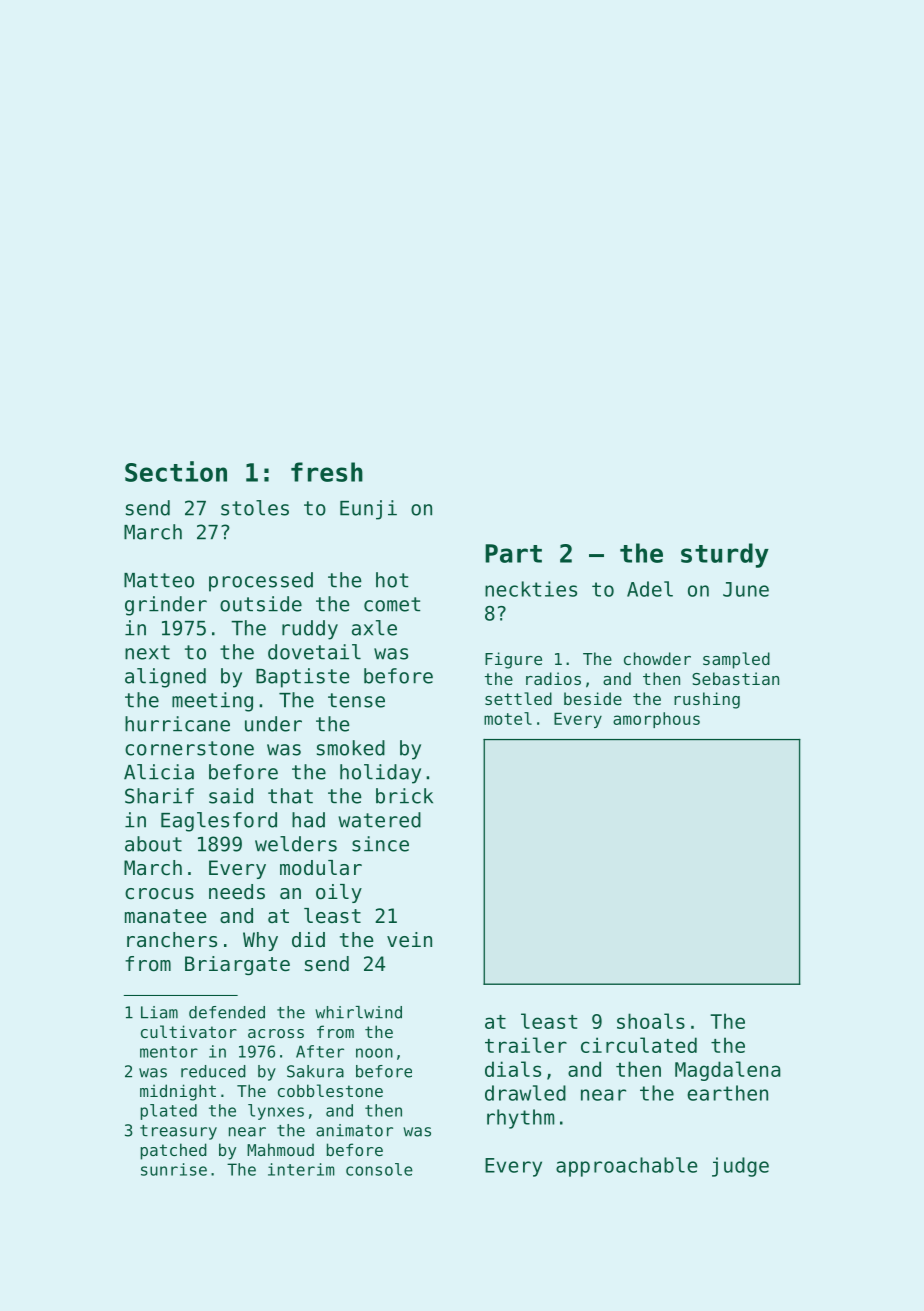 The image size is (924, 1311). What do you see at coordinates (147, 652) in the image?
I see `next` at bounding box center [147, 652].
